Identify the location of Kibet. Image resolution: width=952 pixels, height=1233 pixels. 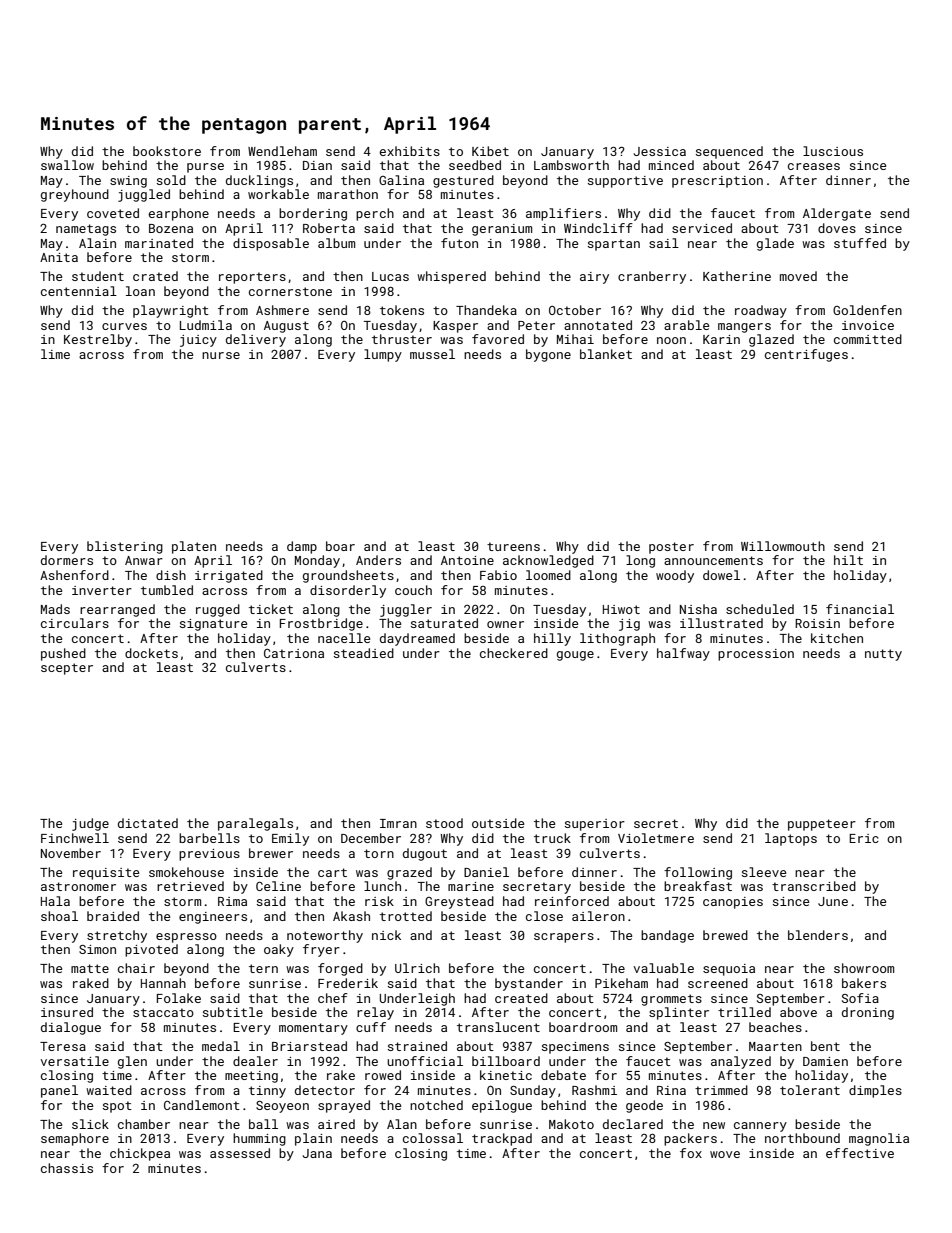
(490, 151).
